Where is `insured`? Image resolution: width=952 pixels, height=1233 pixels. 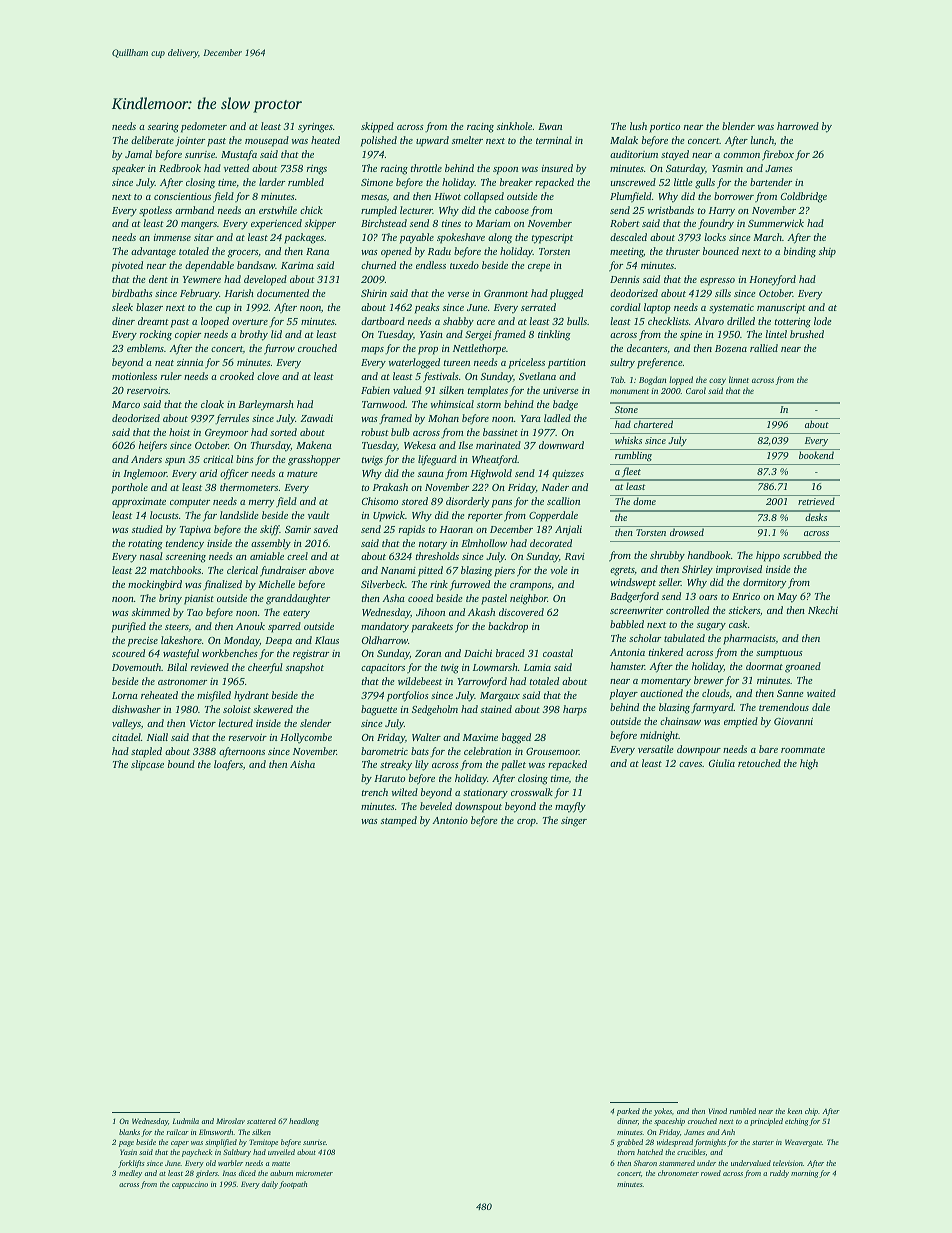
insured is located at coordinates (557, 168).
